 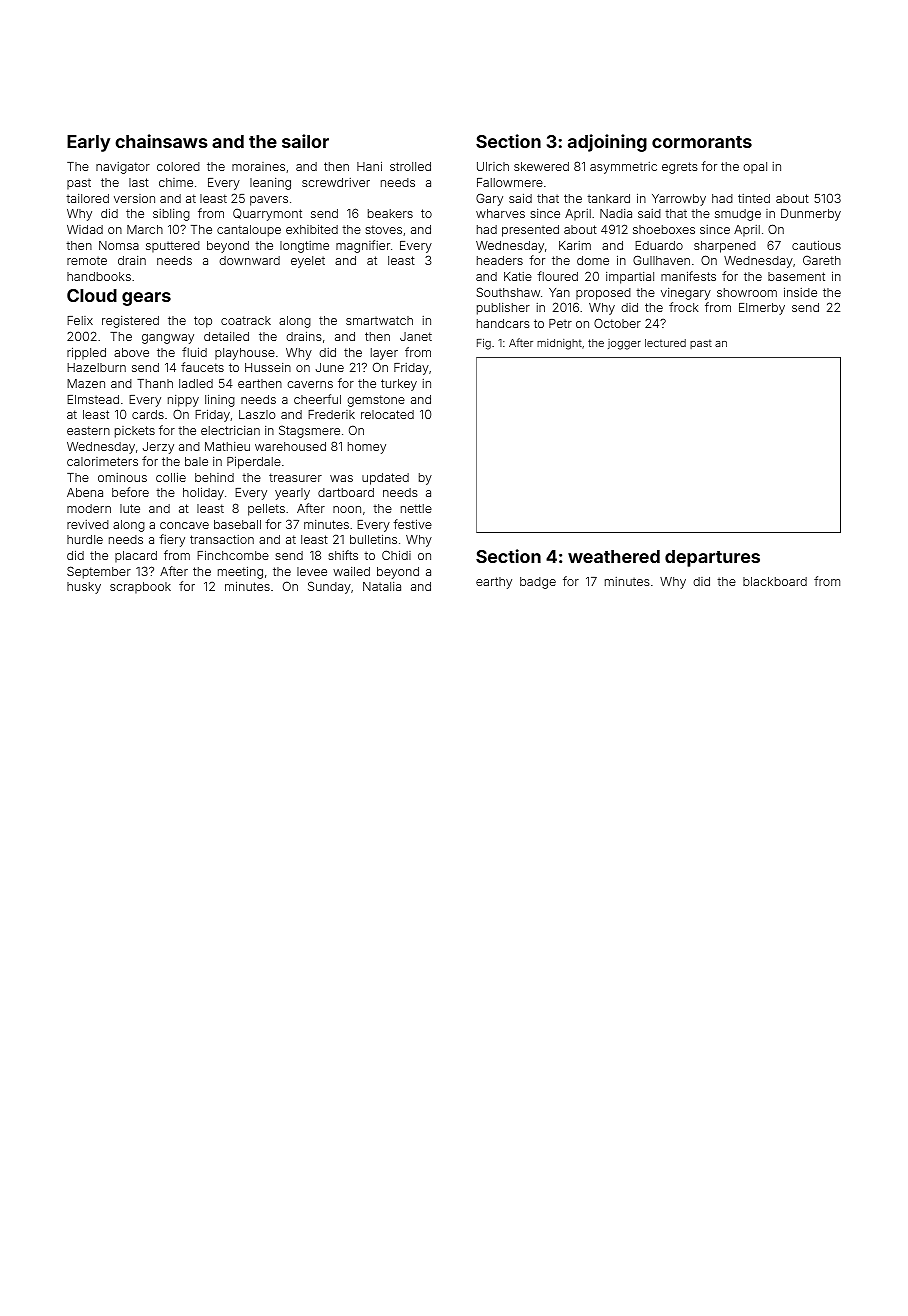 What do you see at coordinates (161, 141) in the document?
I see `chainsaws` at bounding box center [161, 141].
